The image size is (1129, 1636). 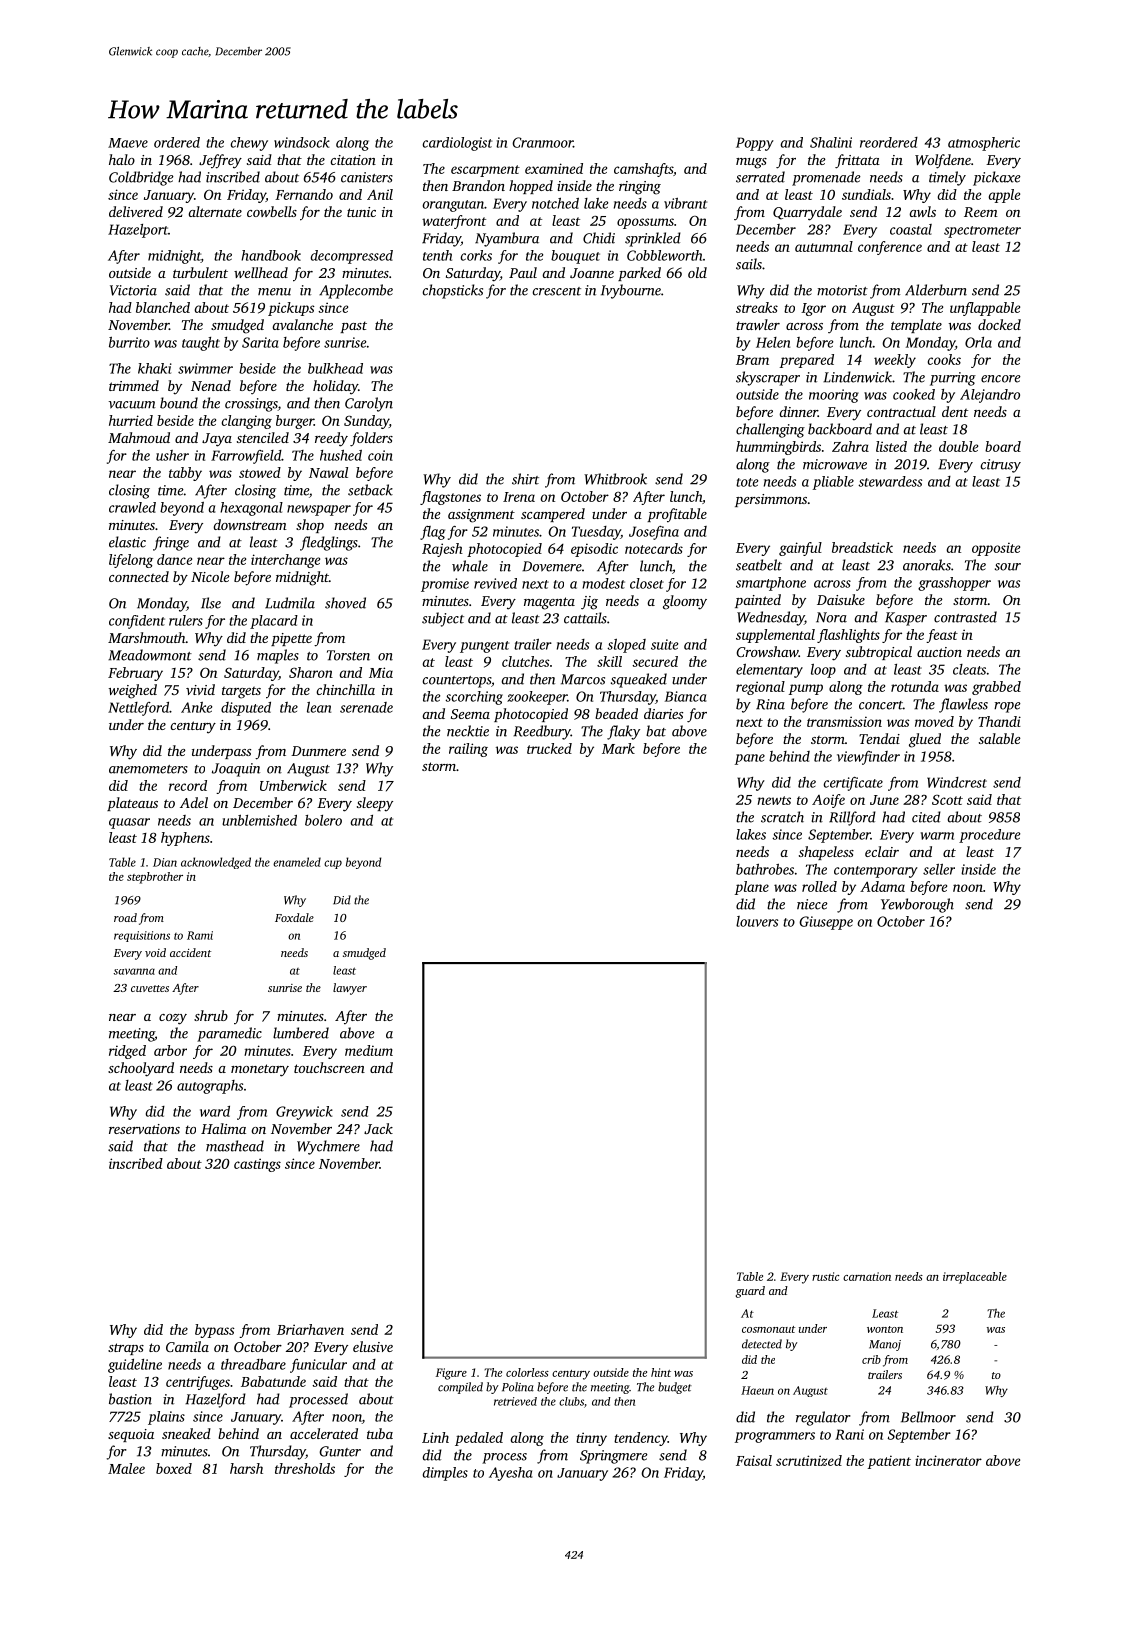 I want to click on irreplaceable, so click(x=975, y=1278).
